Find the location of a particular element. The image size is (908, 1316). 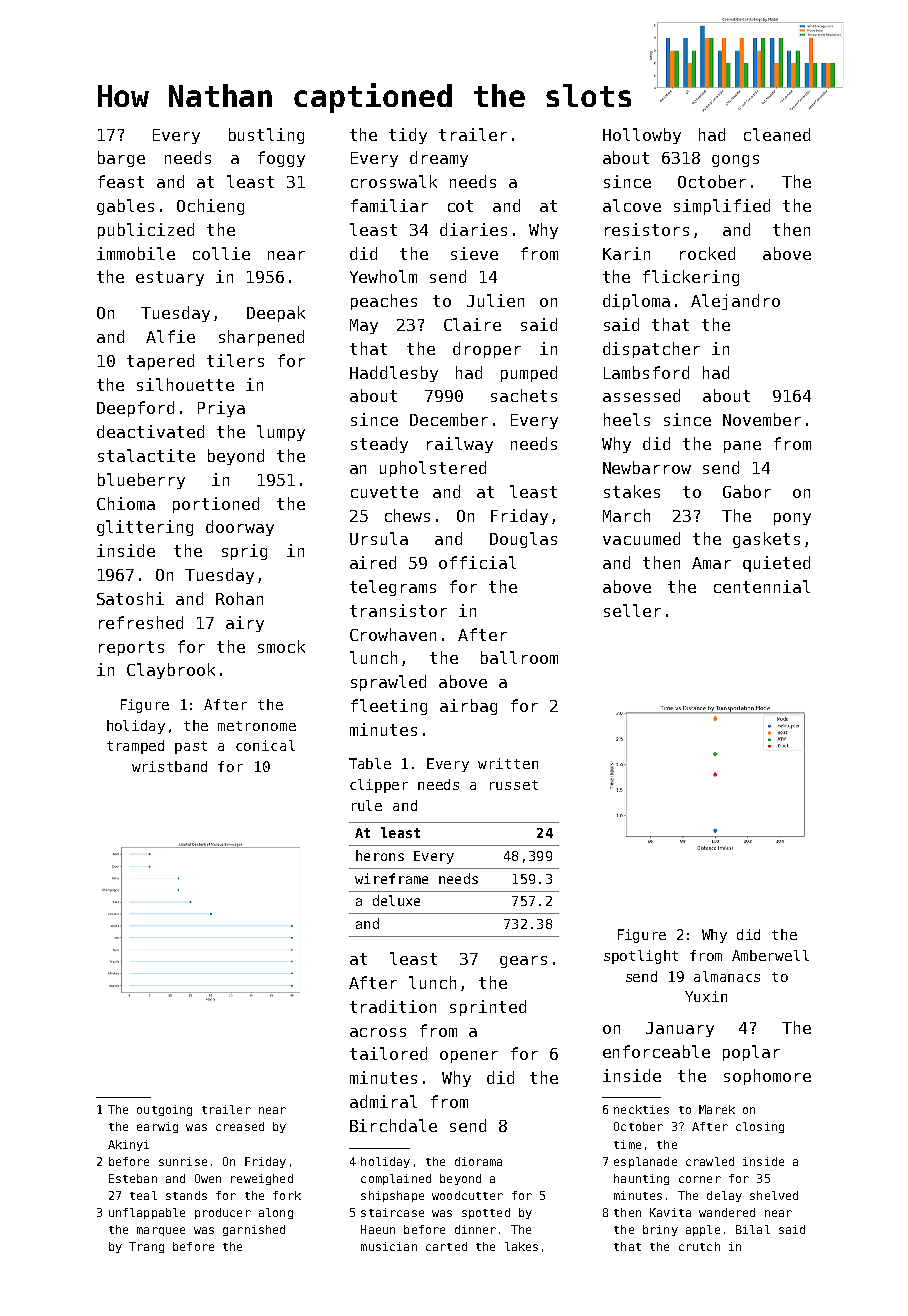

bustling is located at coordinates (266, 136).
